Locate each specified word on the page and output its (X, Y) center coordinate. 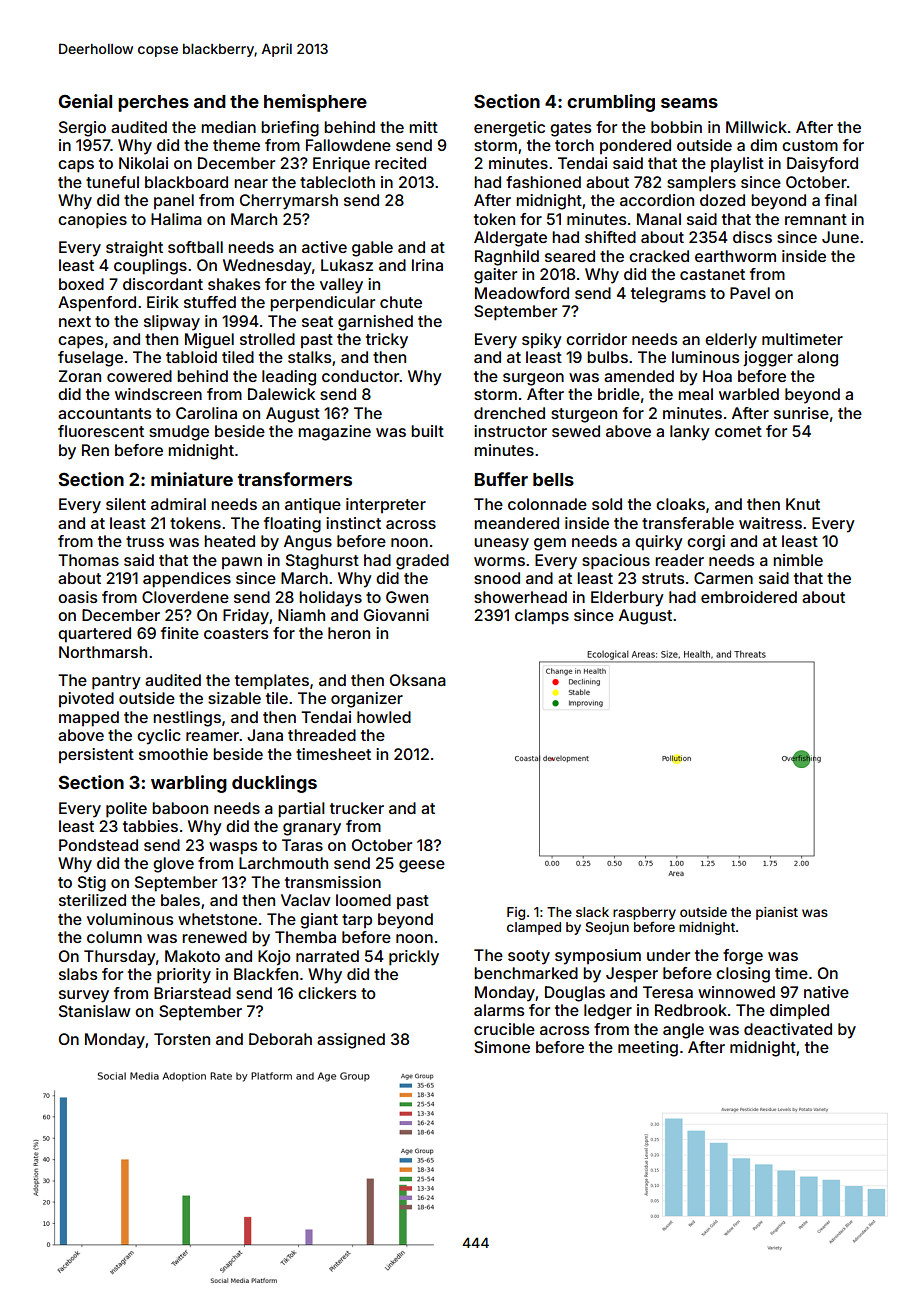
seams (689, 103)
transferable (688, 523)
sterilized (92, 900)
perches (153, 103)
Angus (308, 543)
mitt (423, 127)
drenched (509, 413)
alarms (499, 1010)
